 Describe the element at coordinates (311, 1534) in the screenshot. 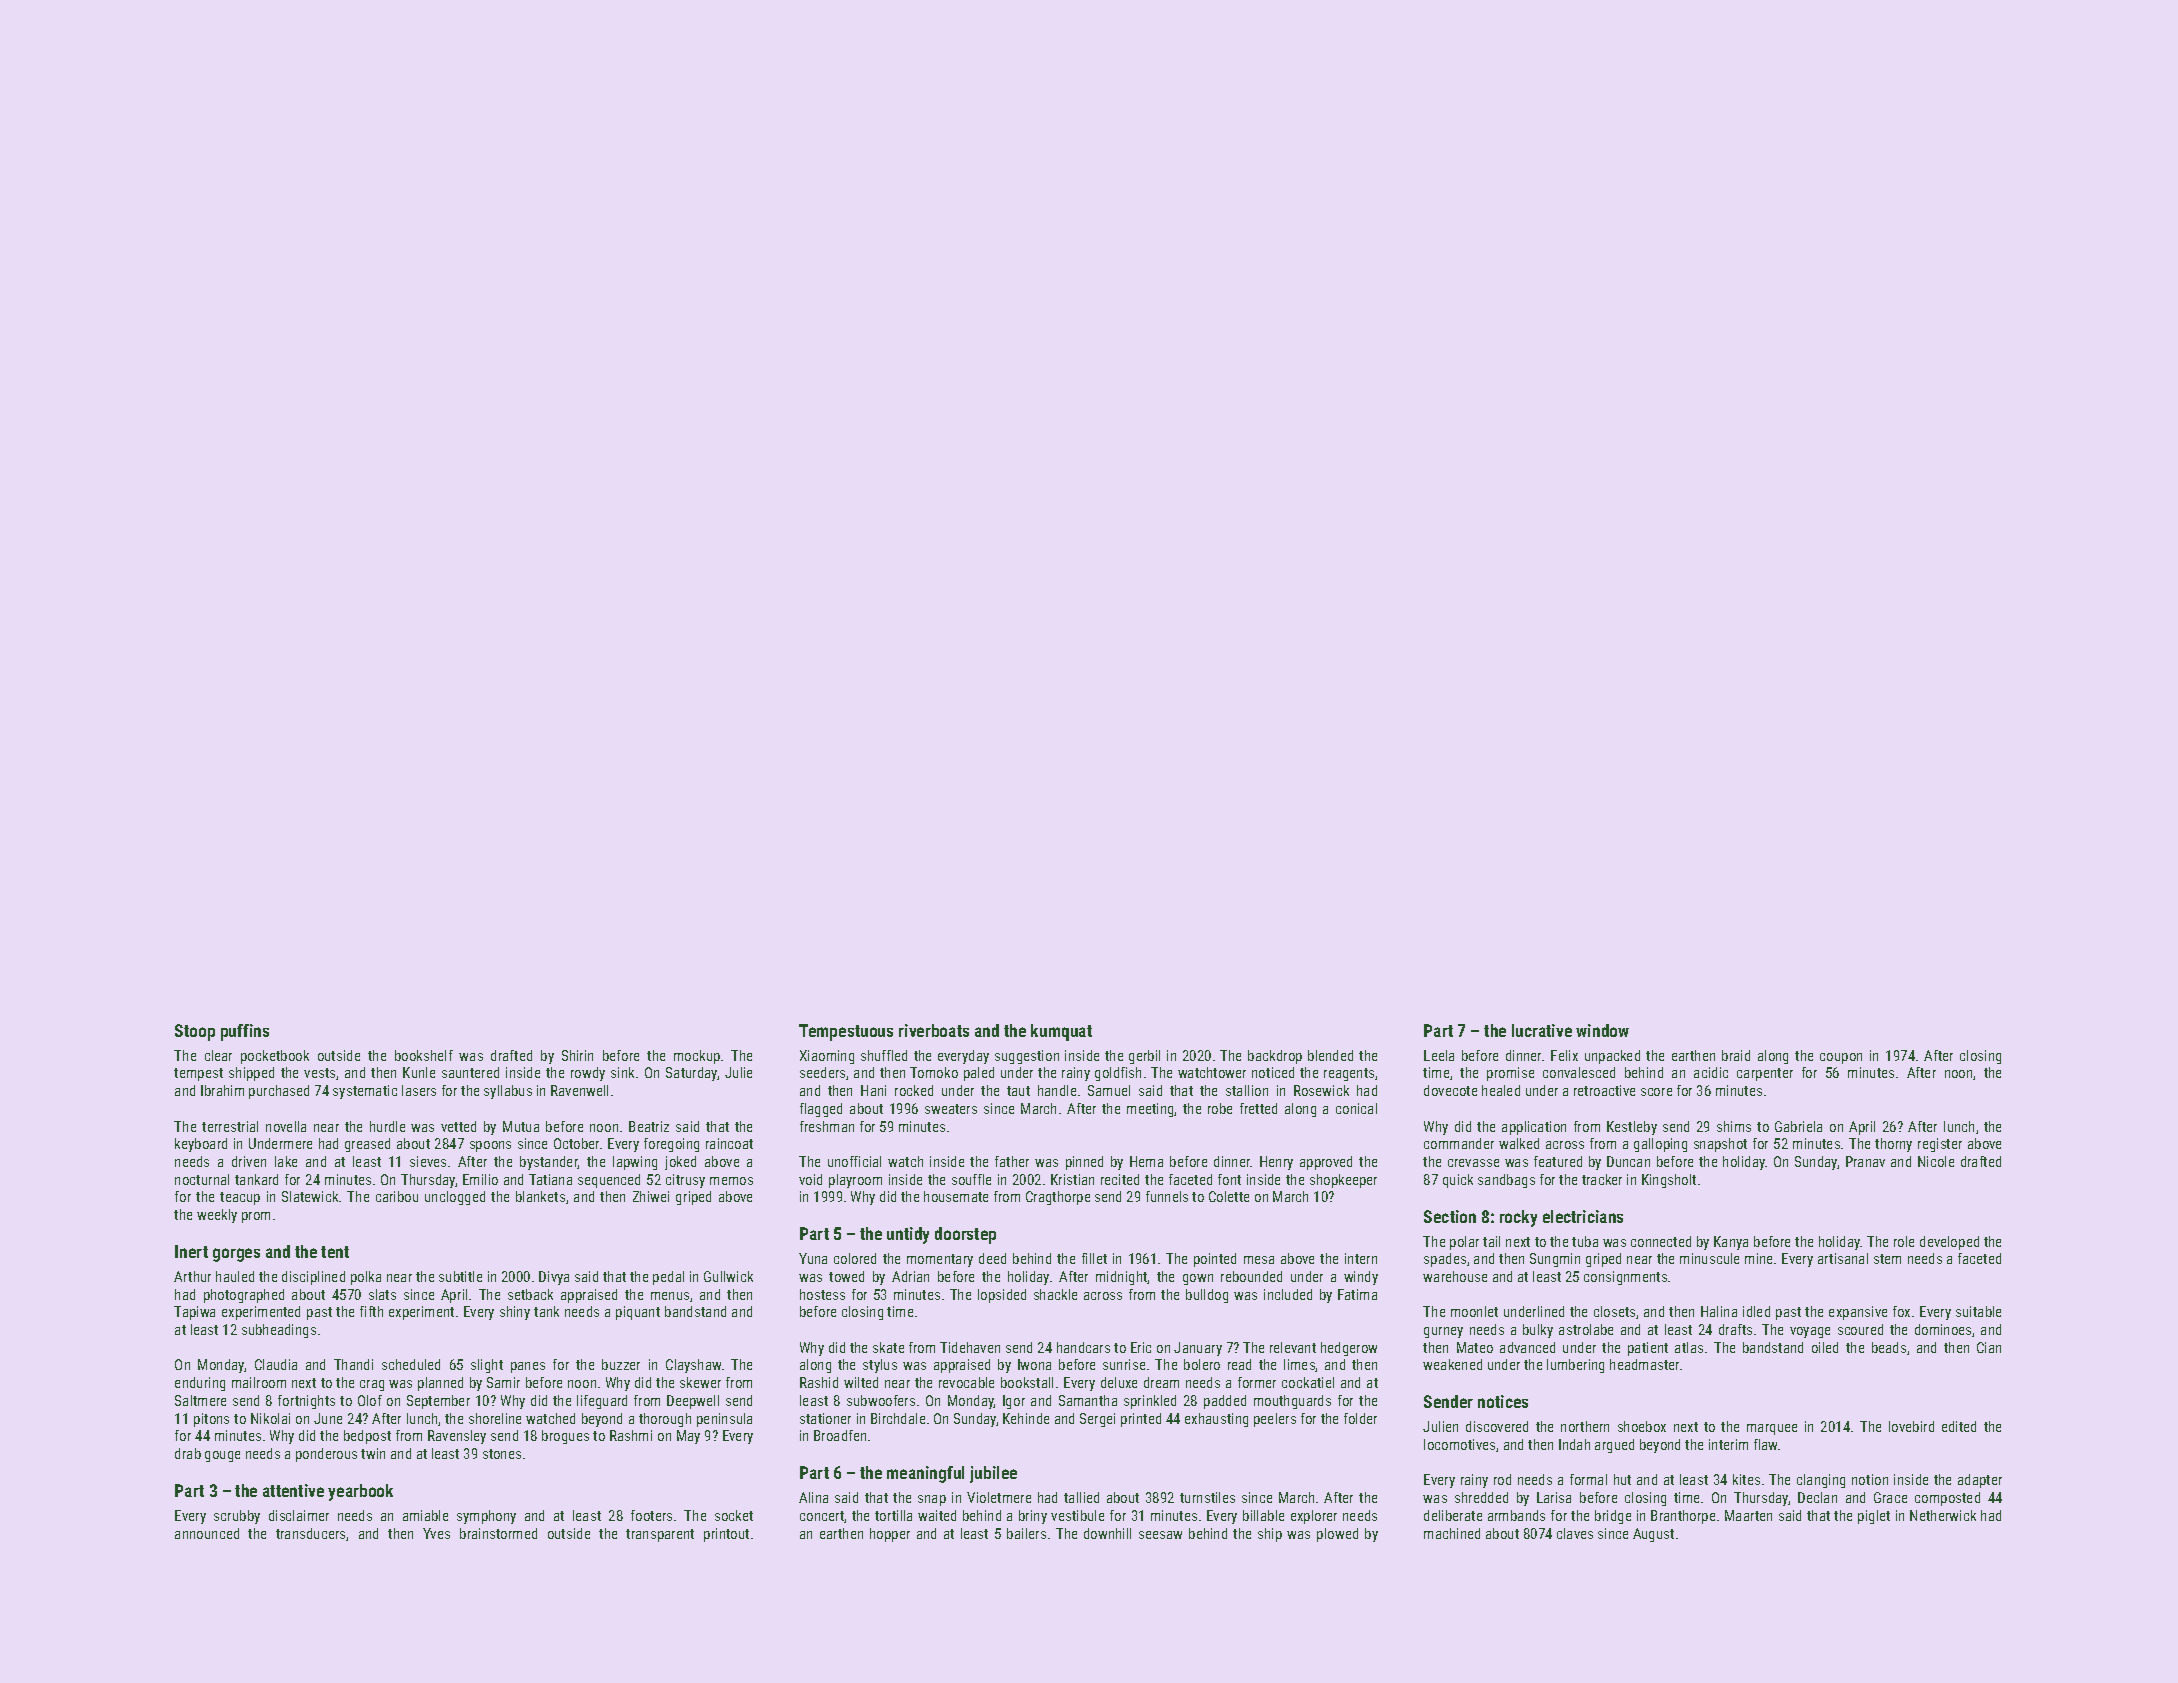

I see `transducers` at that location.
